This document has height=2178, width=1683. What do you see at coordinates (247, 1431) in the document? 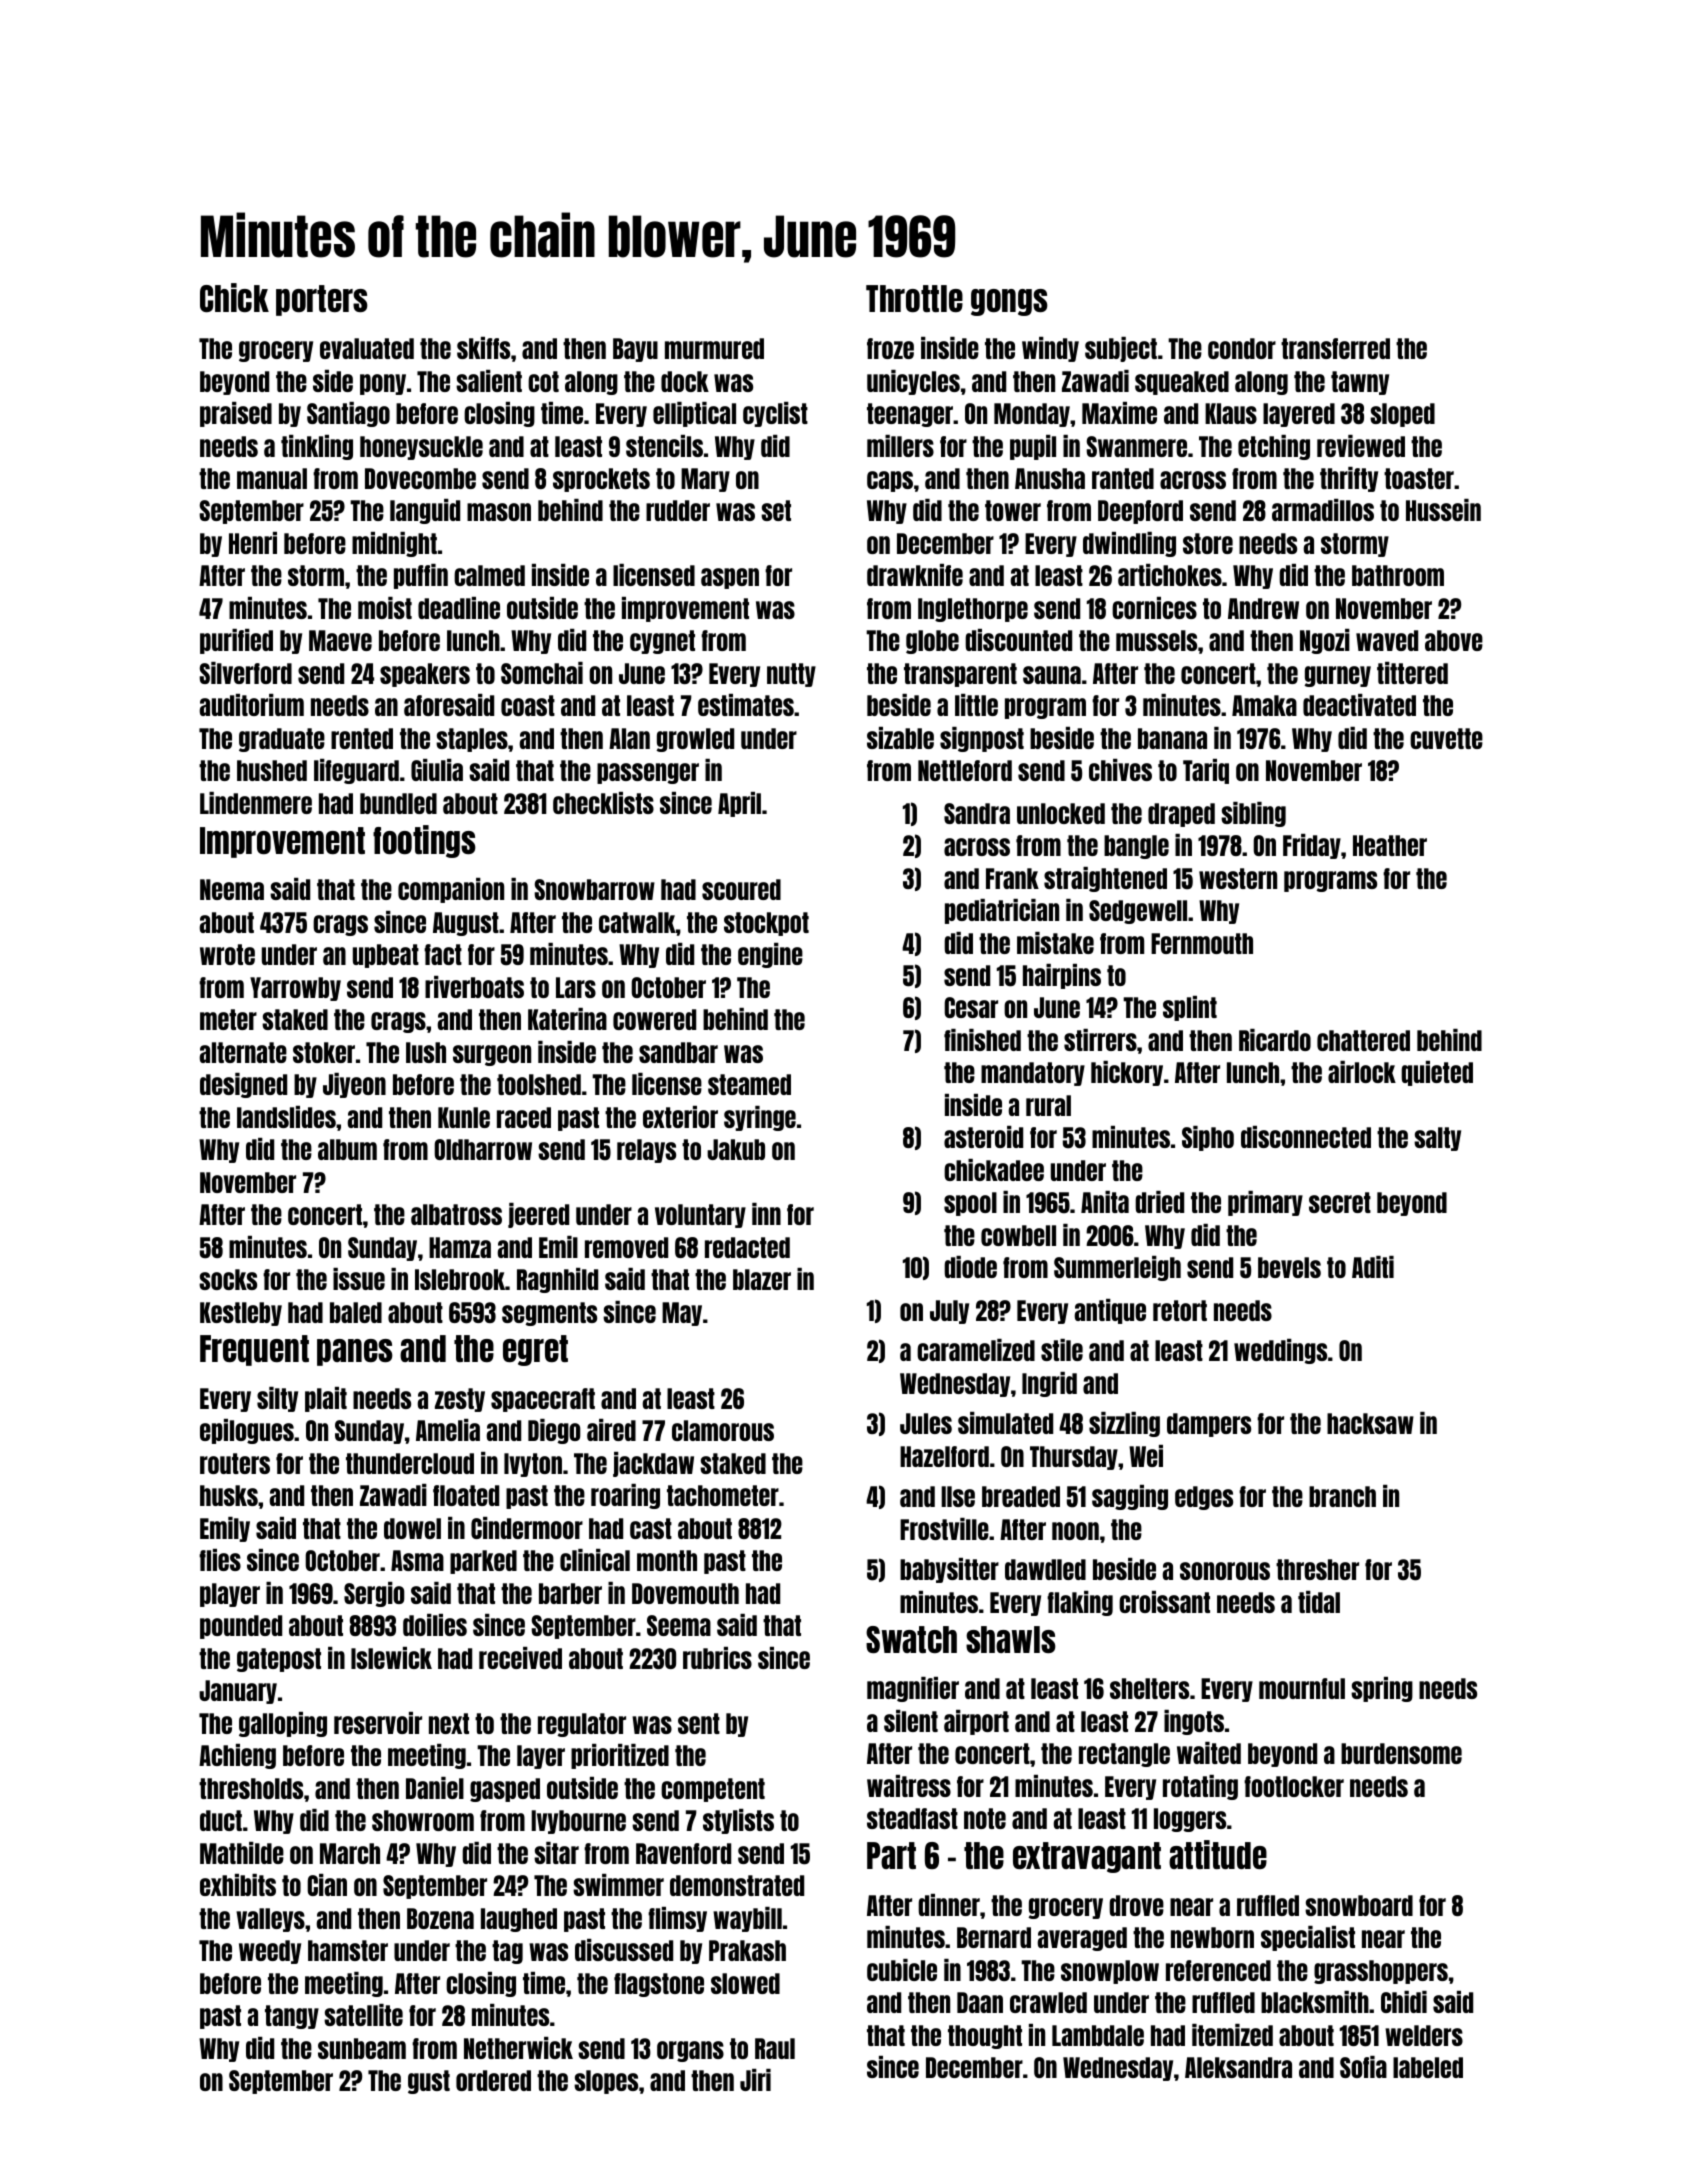
I see `epilogues` at bounding box center [247, 1431].
